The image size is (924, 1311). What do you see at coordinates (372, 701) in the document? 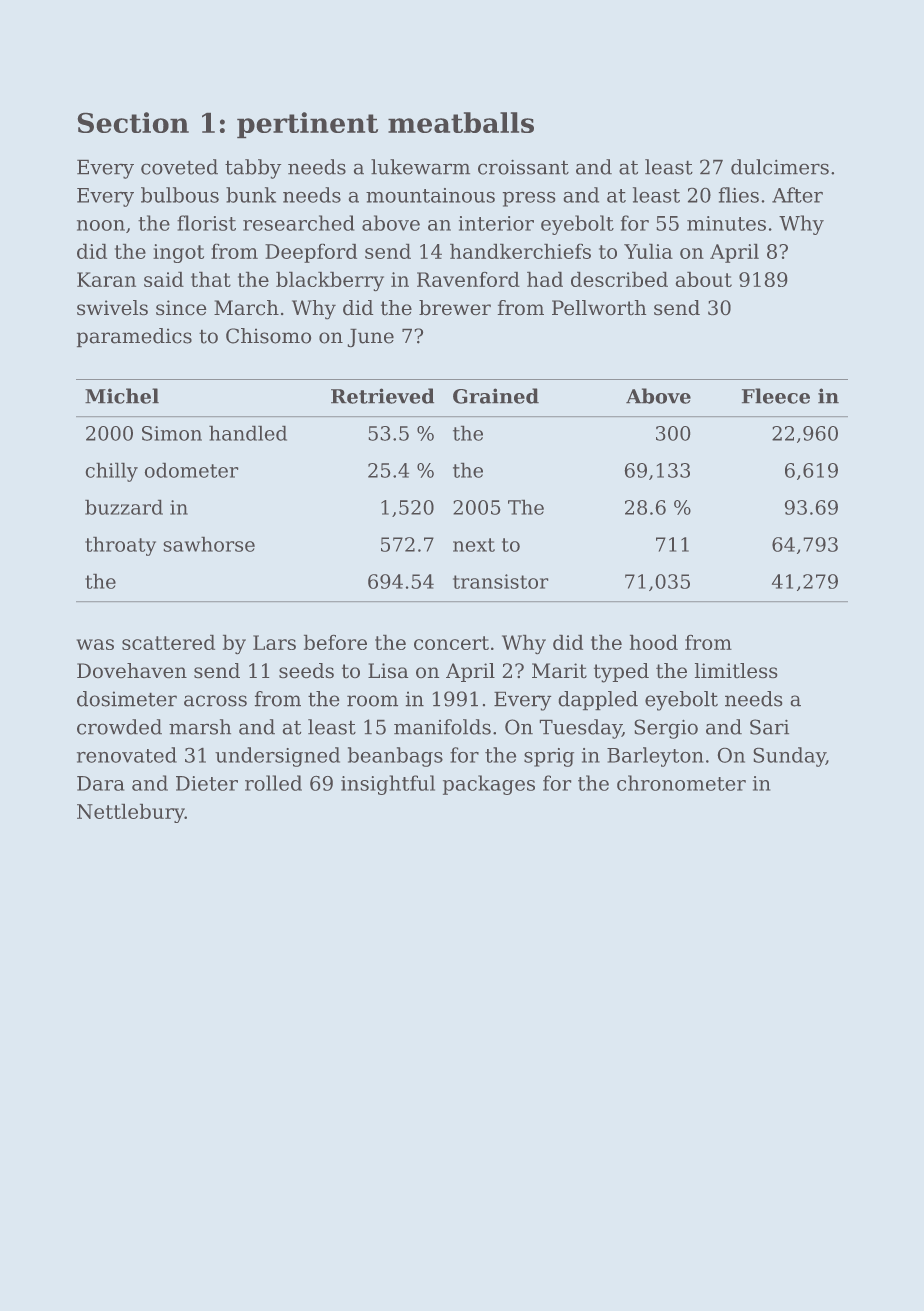
I see `room` at bounding box center [372, 701].
